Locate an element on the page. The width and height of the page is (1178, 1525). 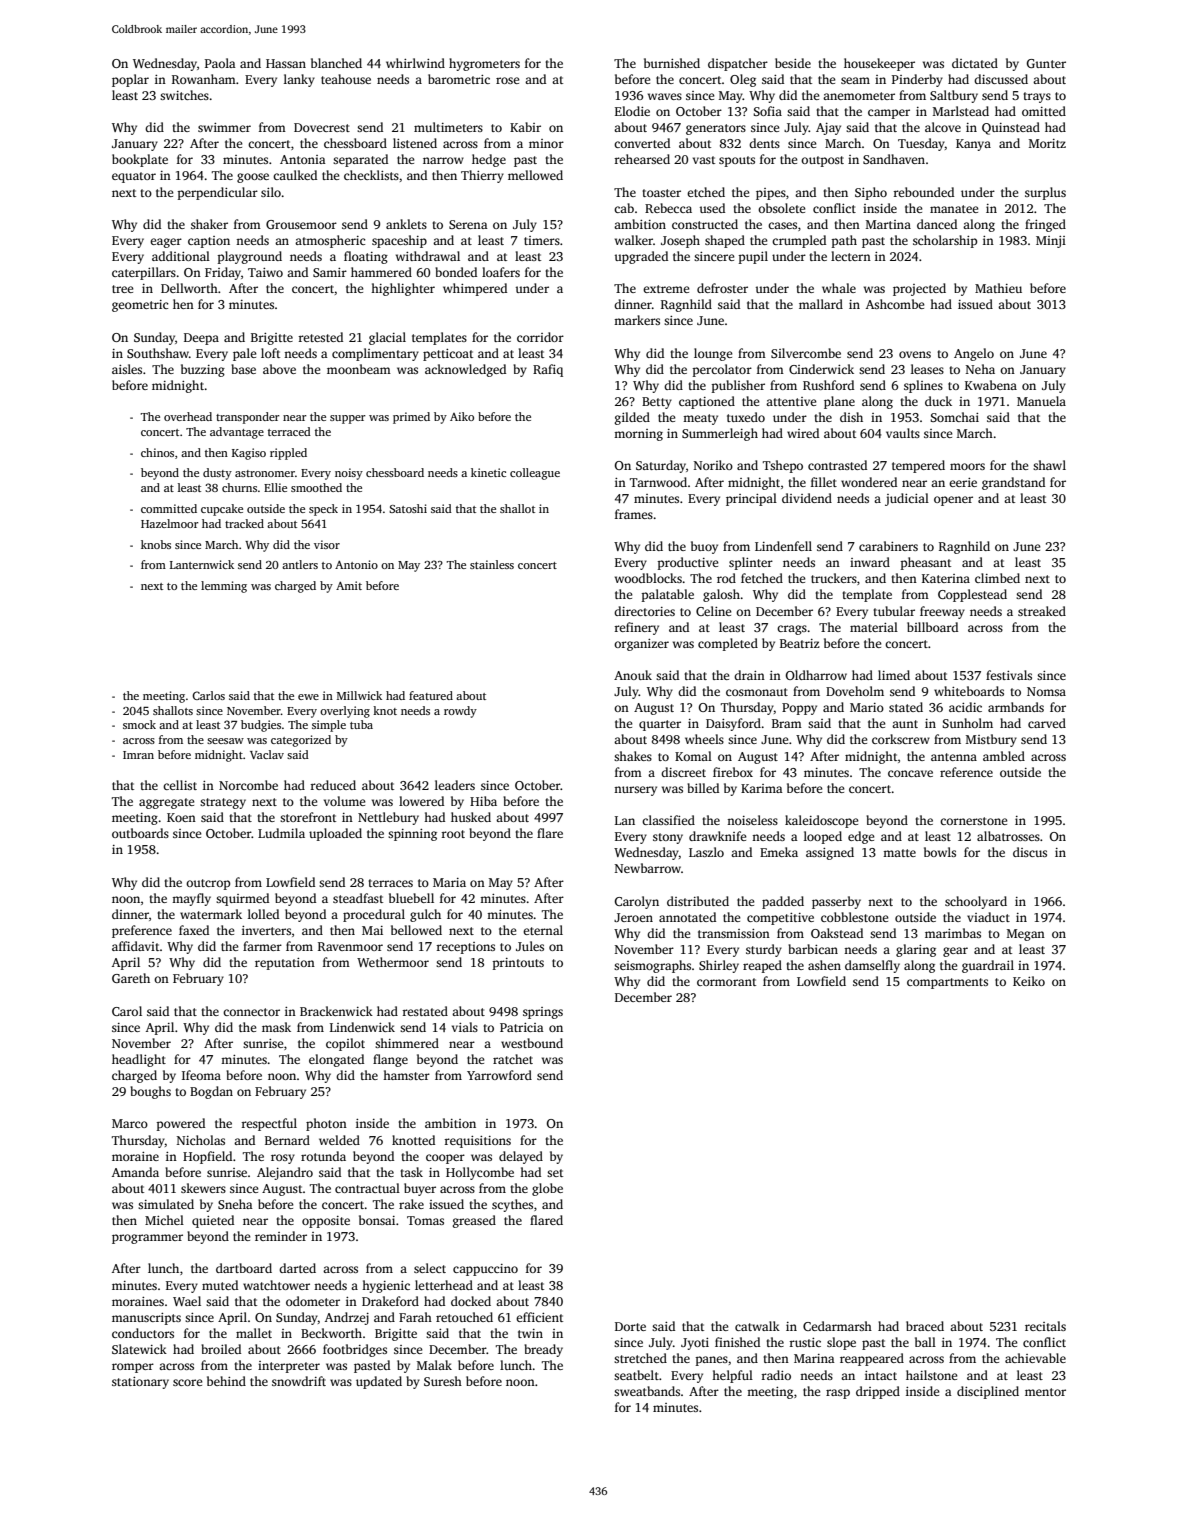
Daisyford is located at coordinates (733, 724).
